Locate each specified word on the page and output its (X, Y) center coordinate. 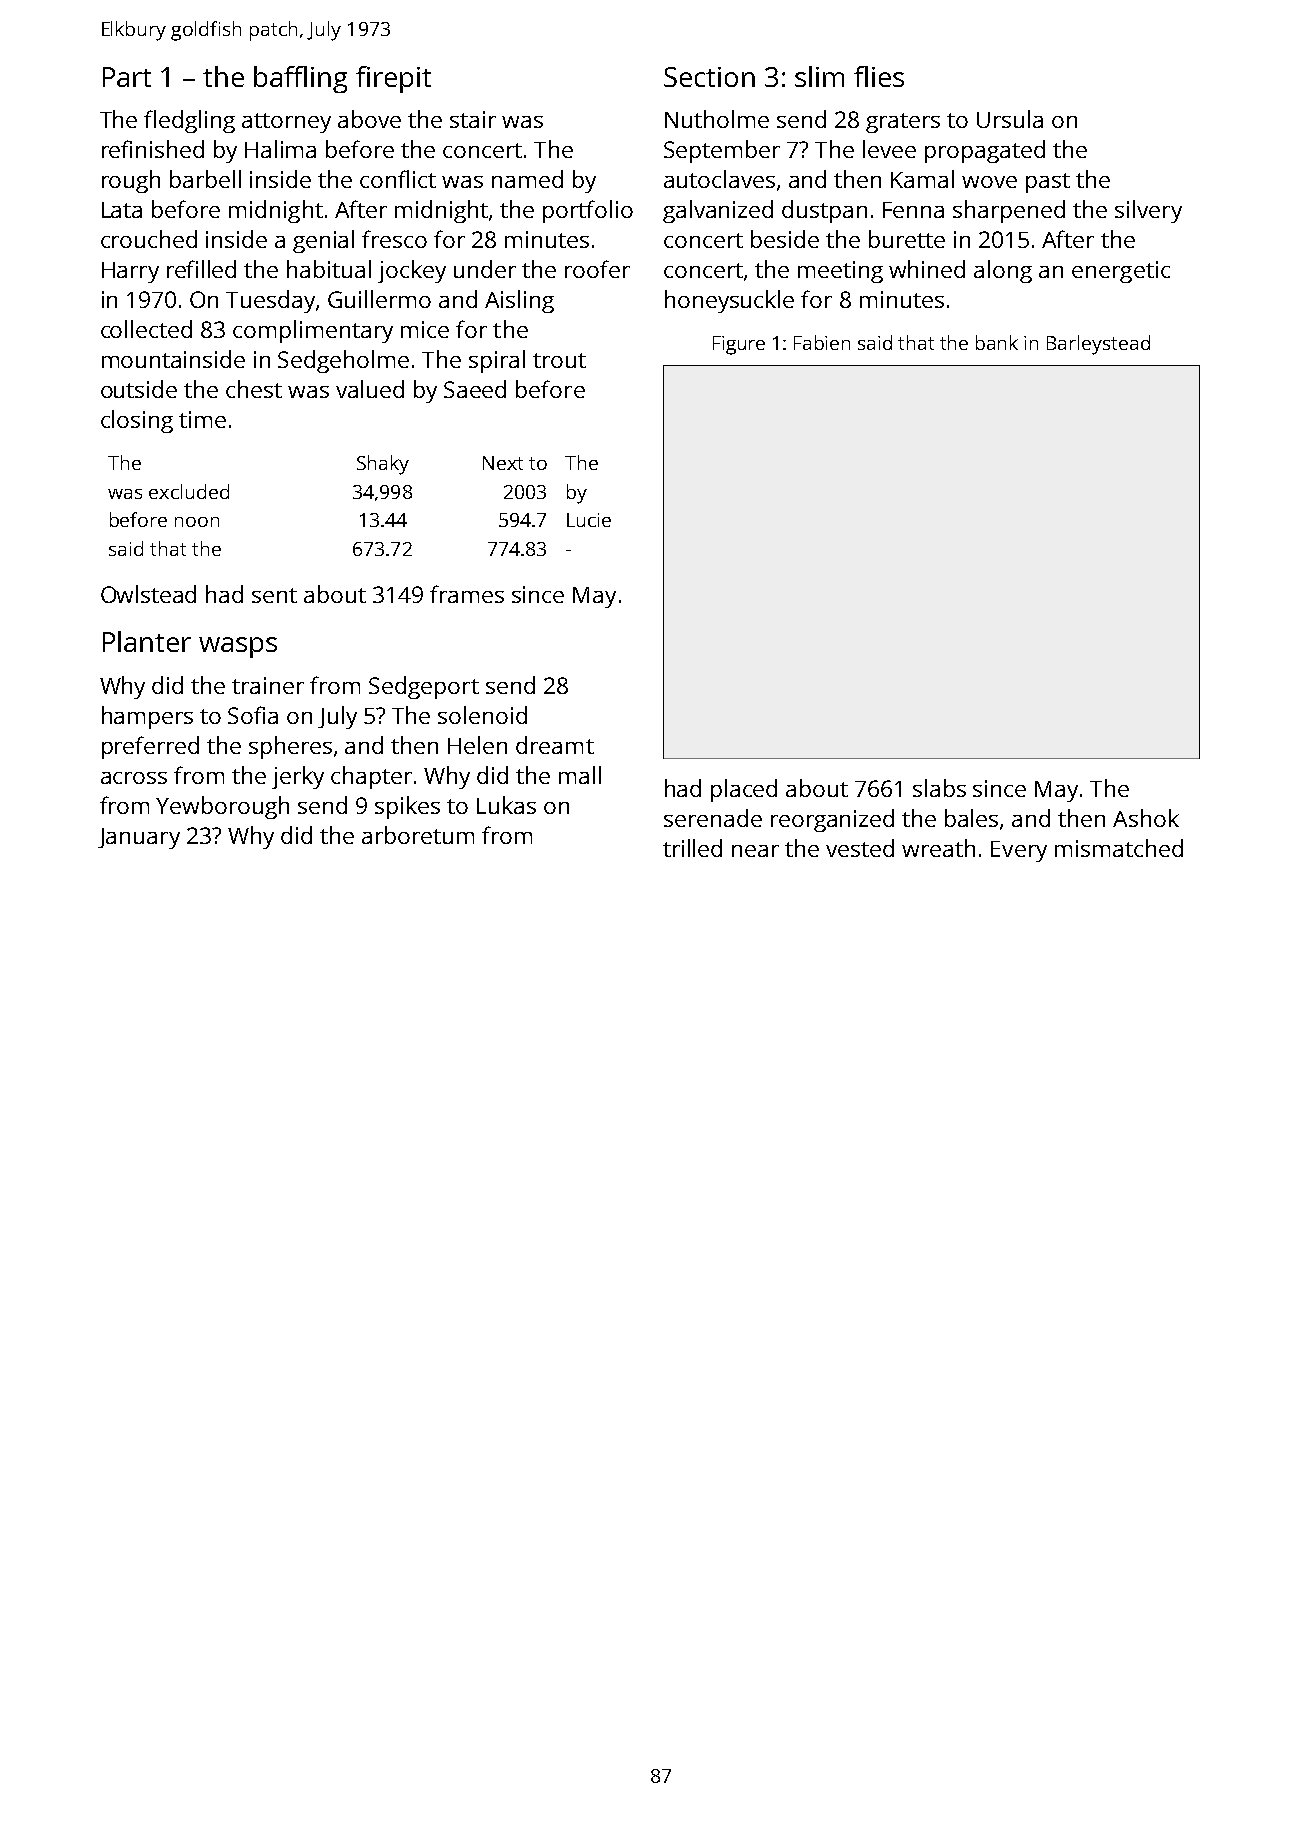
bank (997, 342)
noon (197, 522)
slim (819, 76)
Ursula (1010, 119)
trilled (692, 848)
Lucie (589, 520)
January (139, 838)
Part (127, 77)
